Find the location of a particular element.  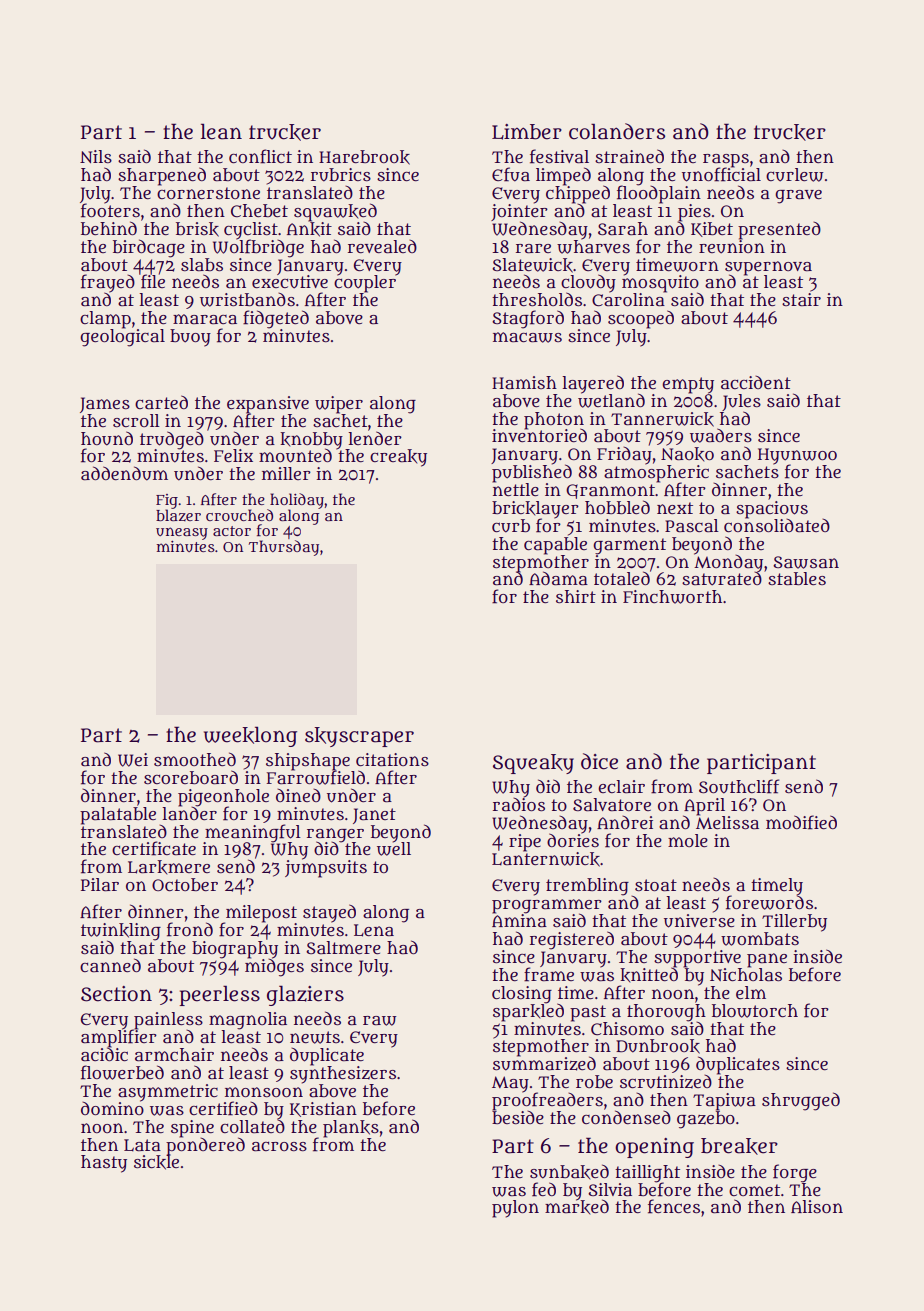

painless is located at coordinates (167, 1021).
